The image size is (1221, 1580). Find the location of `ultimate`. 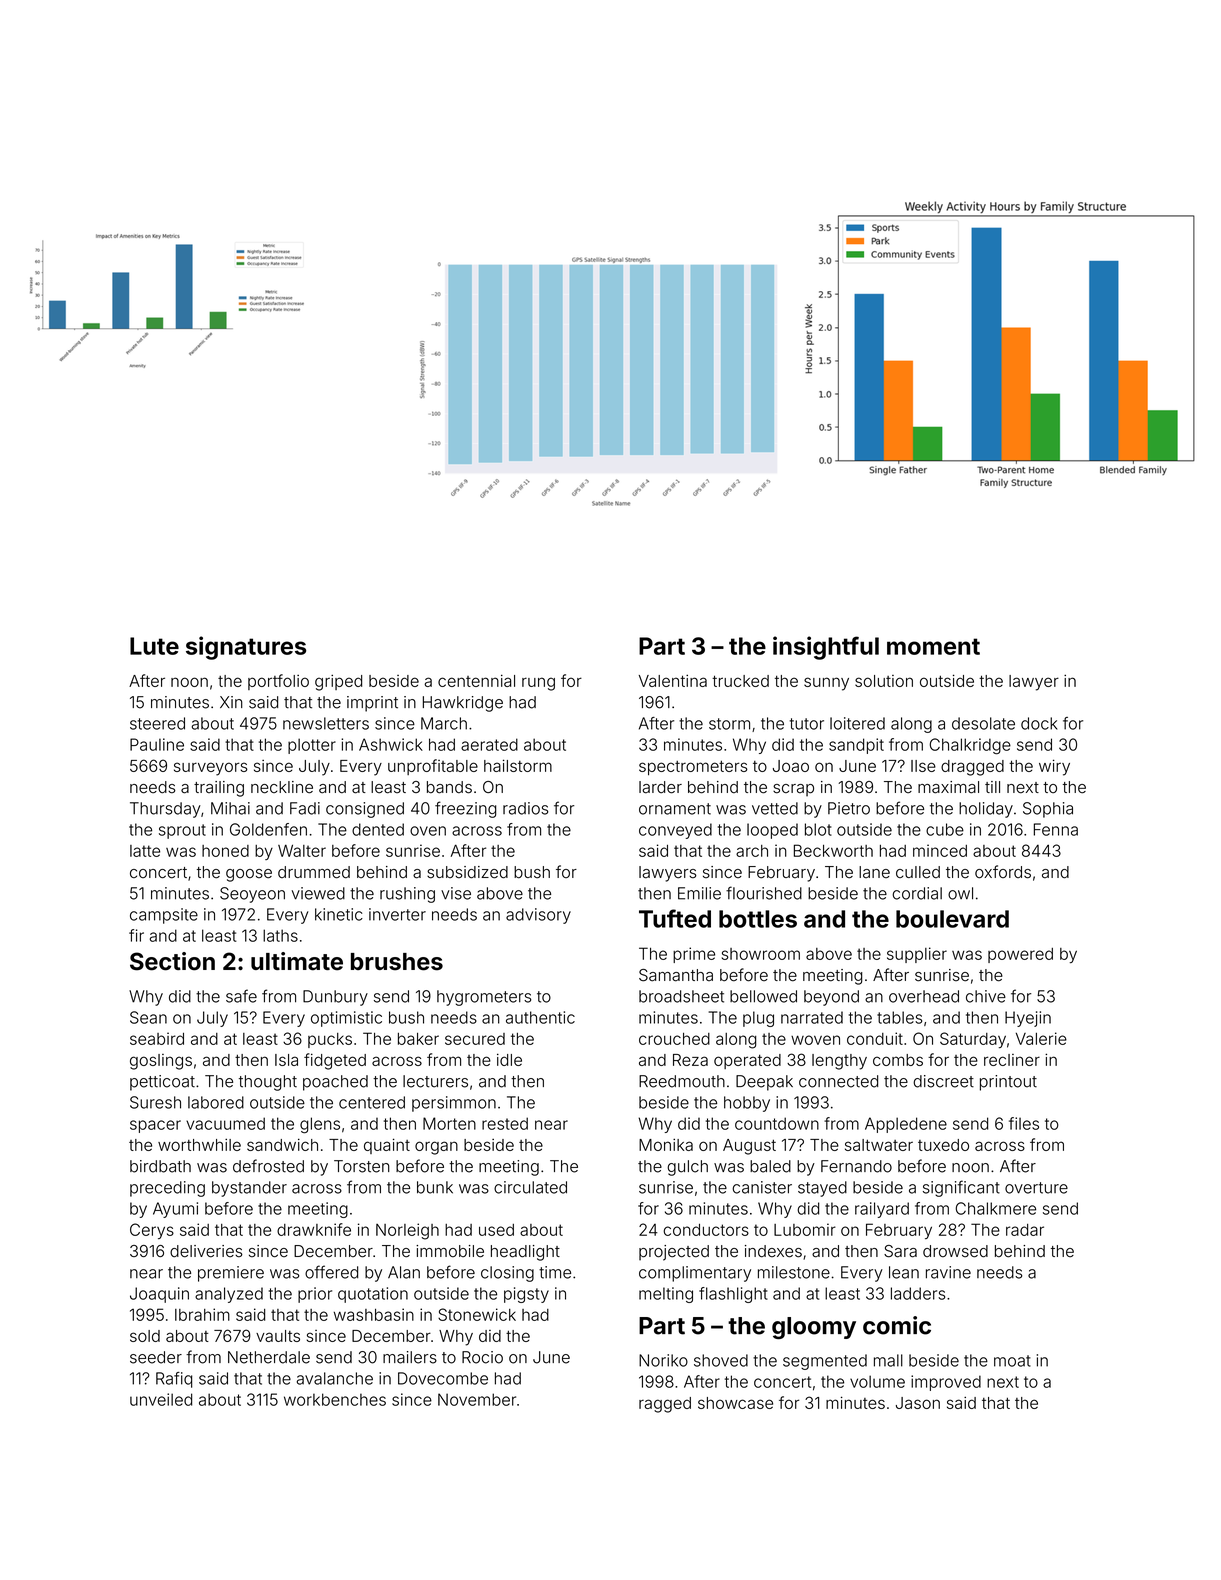

ultimate is located at coordinates (297, 961).
